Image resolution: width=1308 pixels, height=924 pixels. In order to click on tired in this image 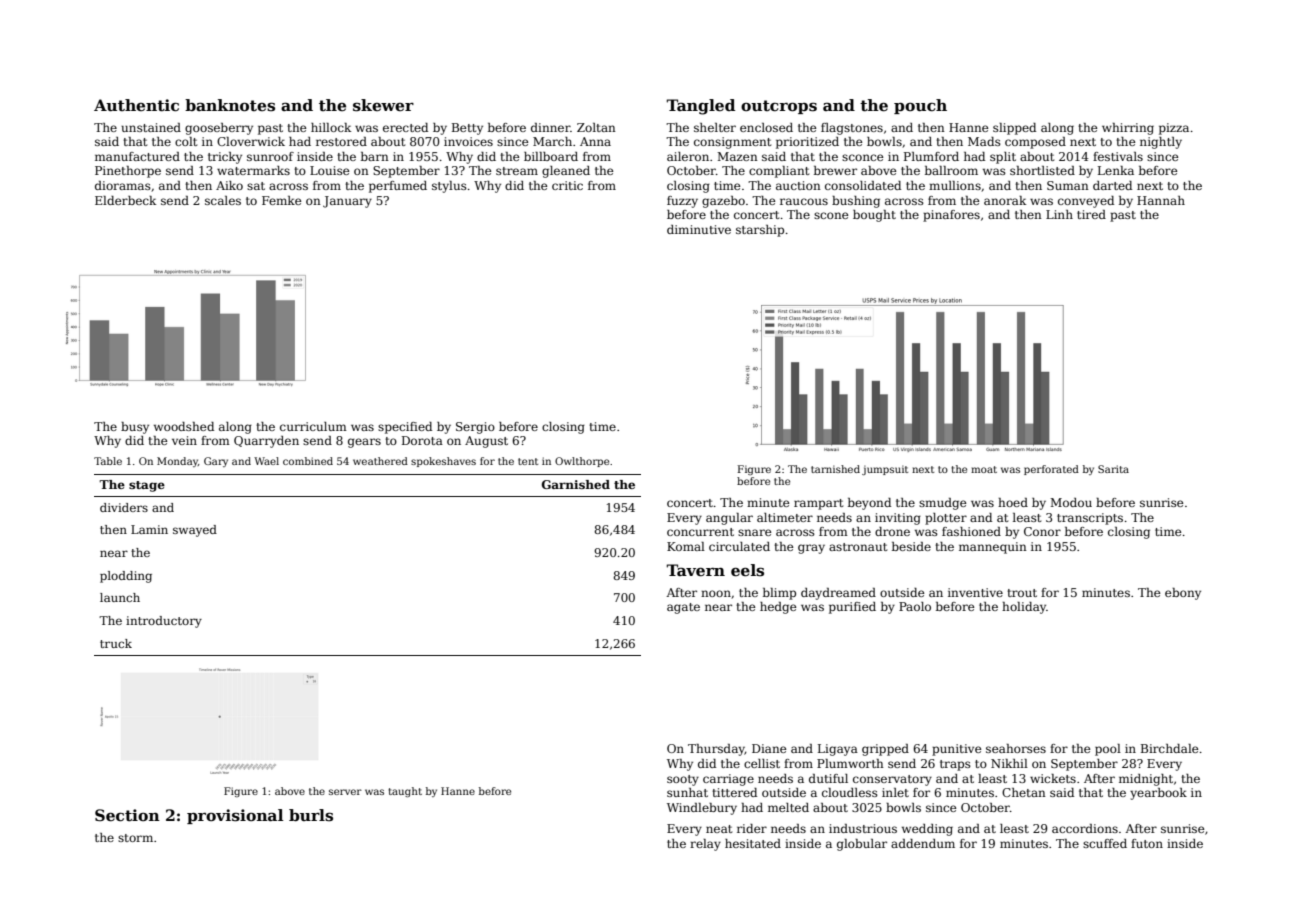, I will do `click(1091, 214)`.
